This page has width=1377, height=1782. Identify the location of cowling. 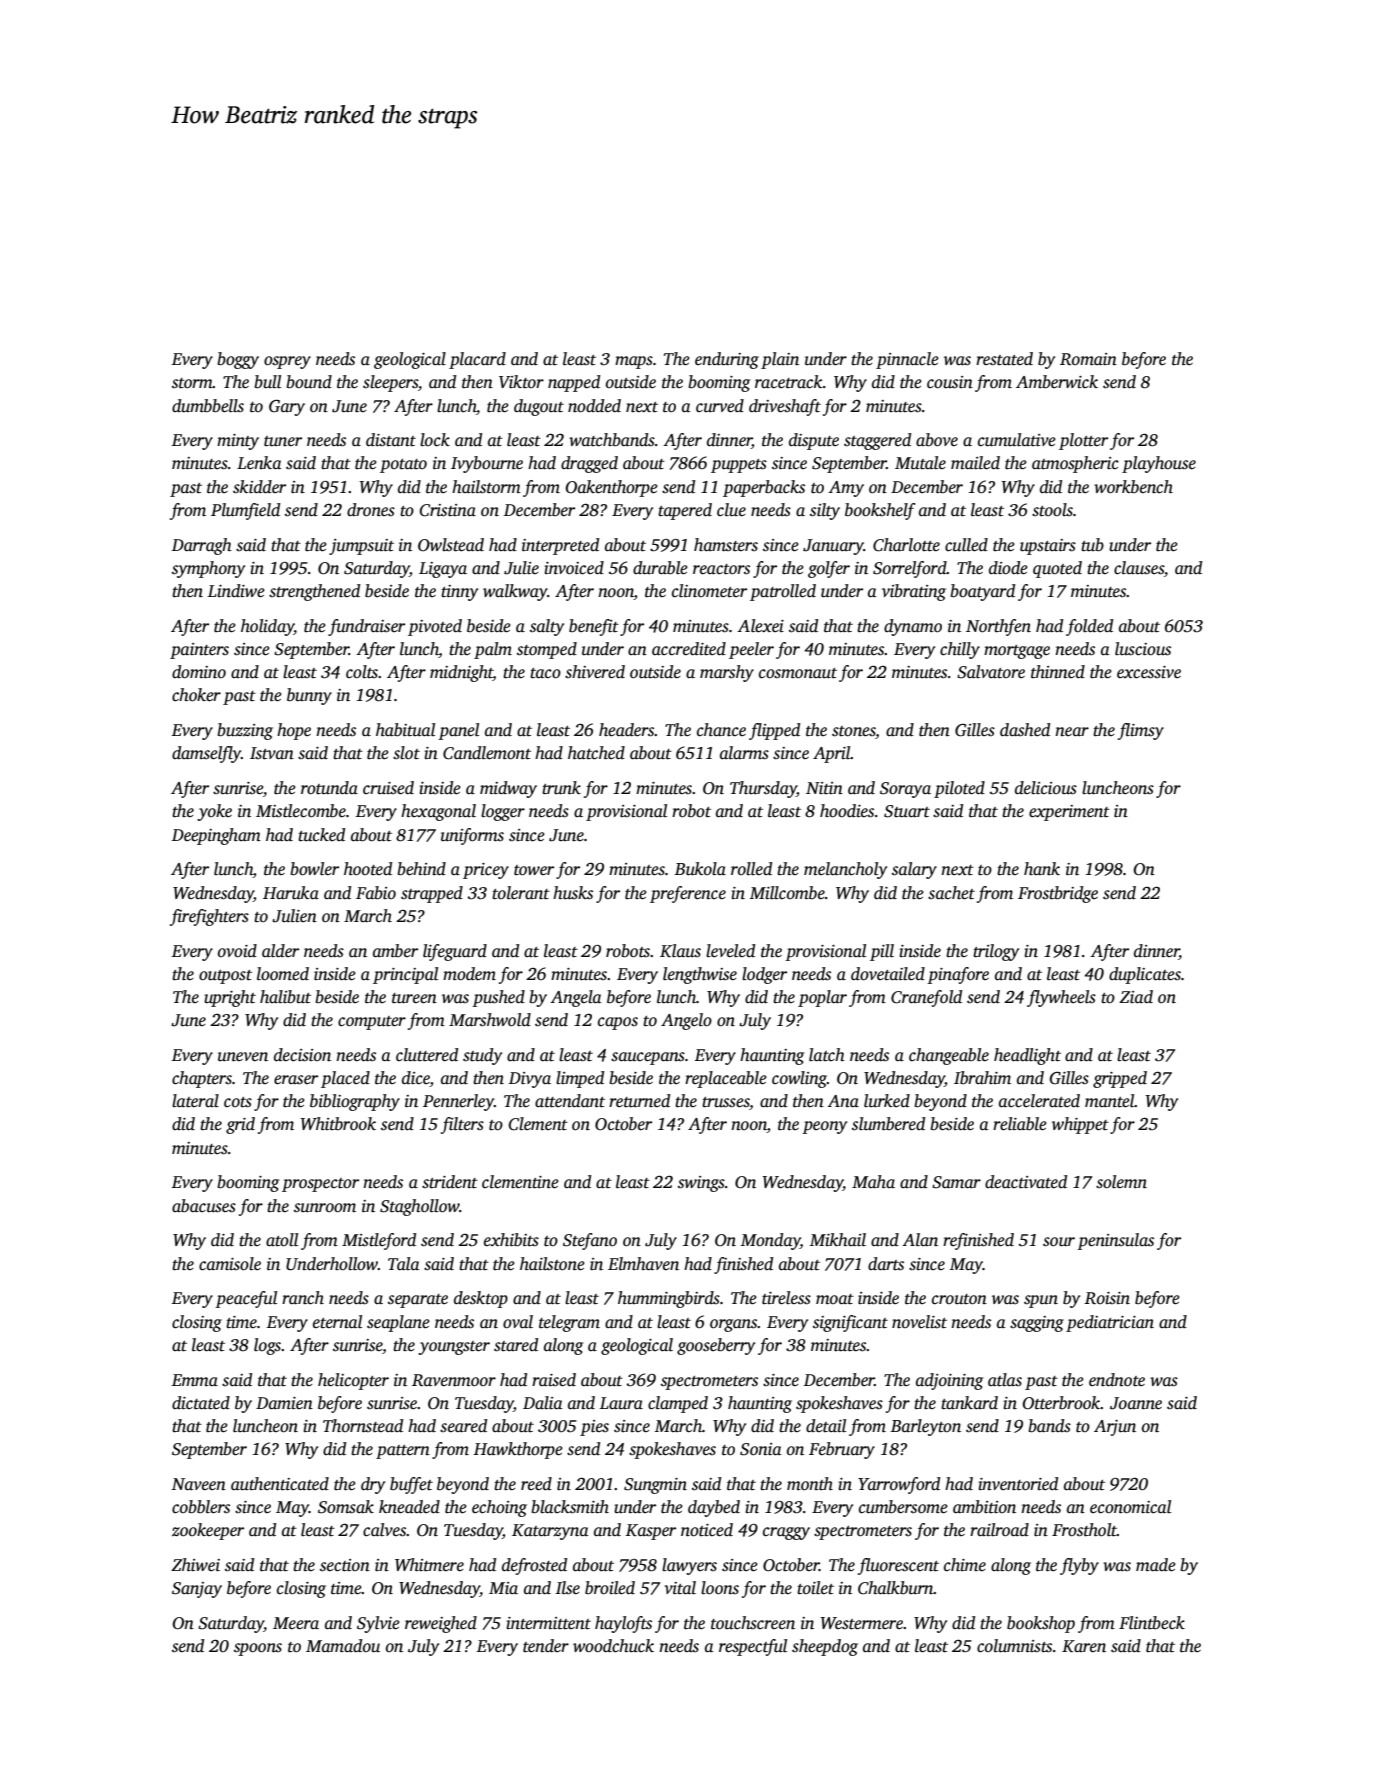
(799, 1079).
